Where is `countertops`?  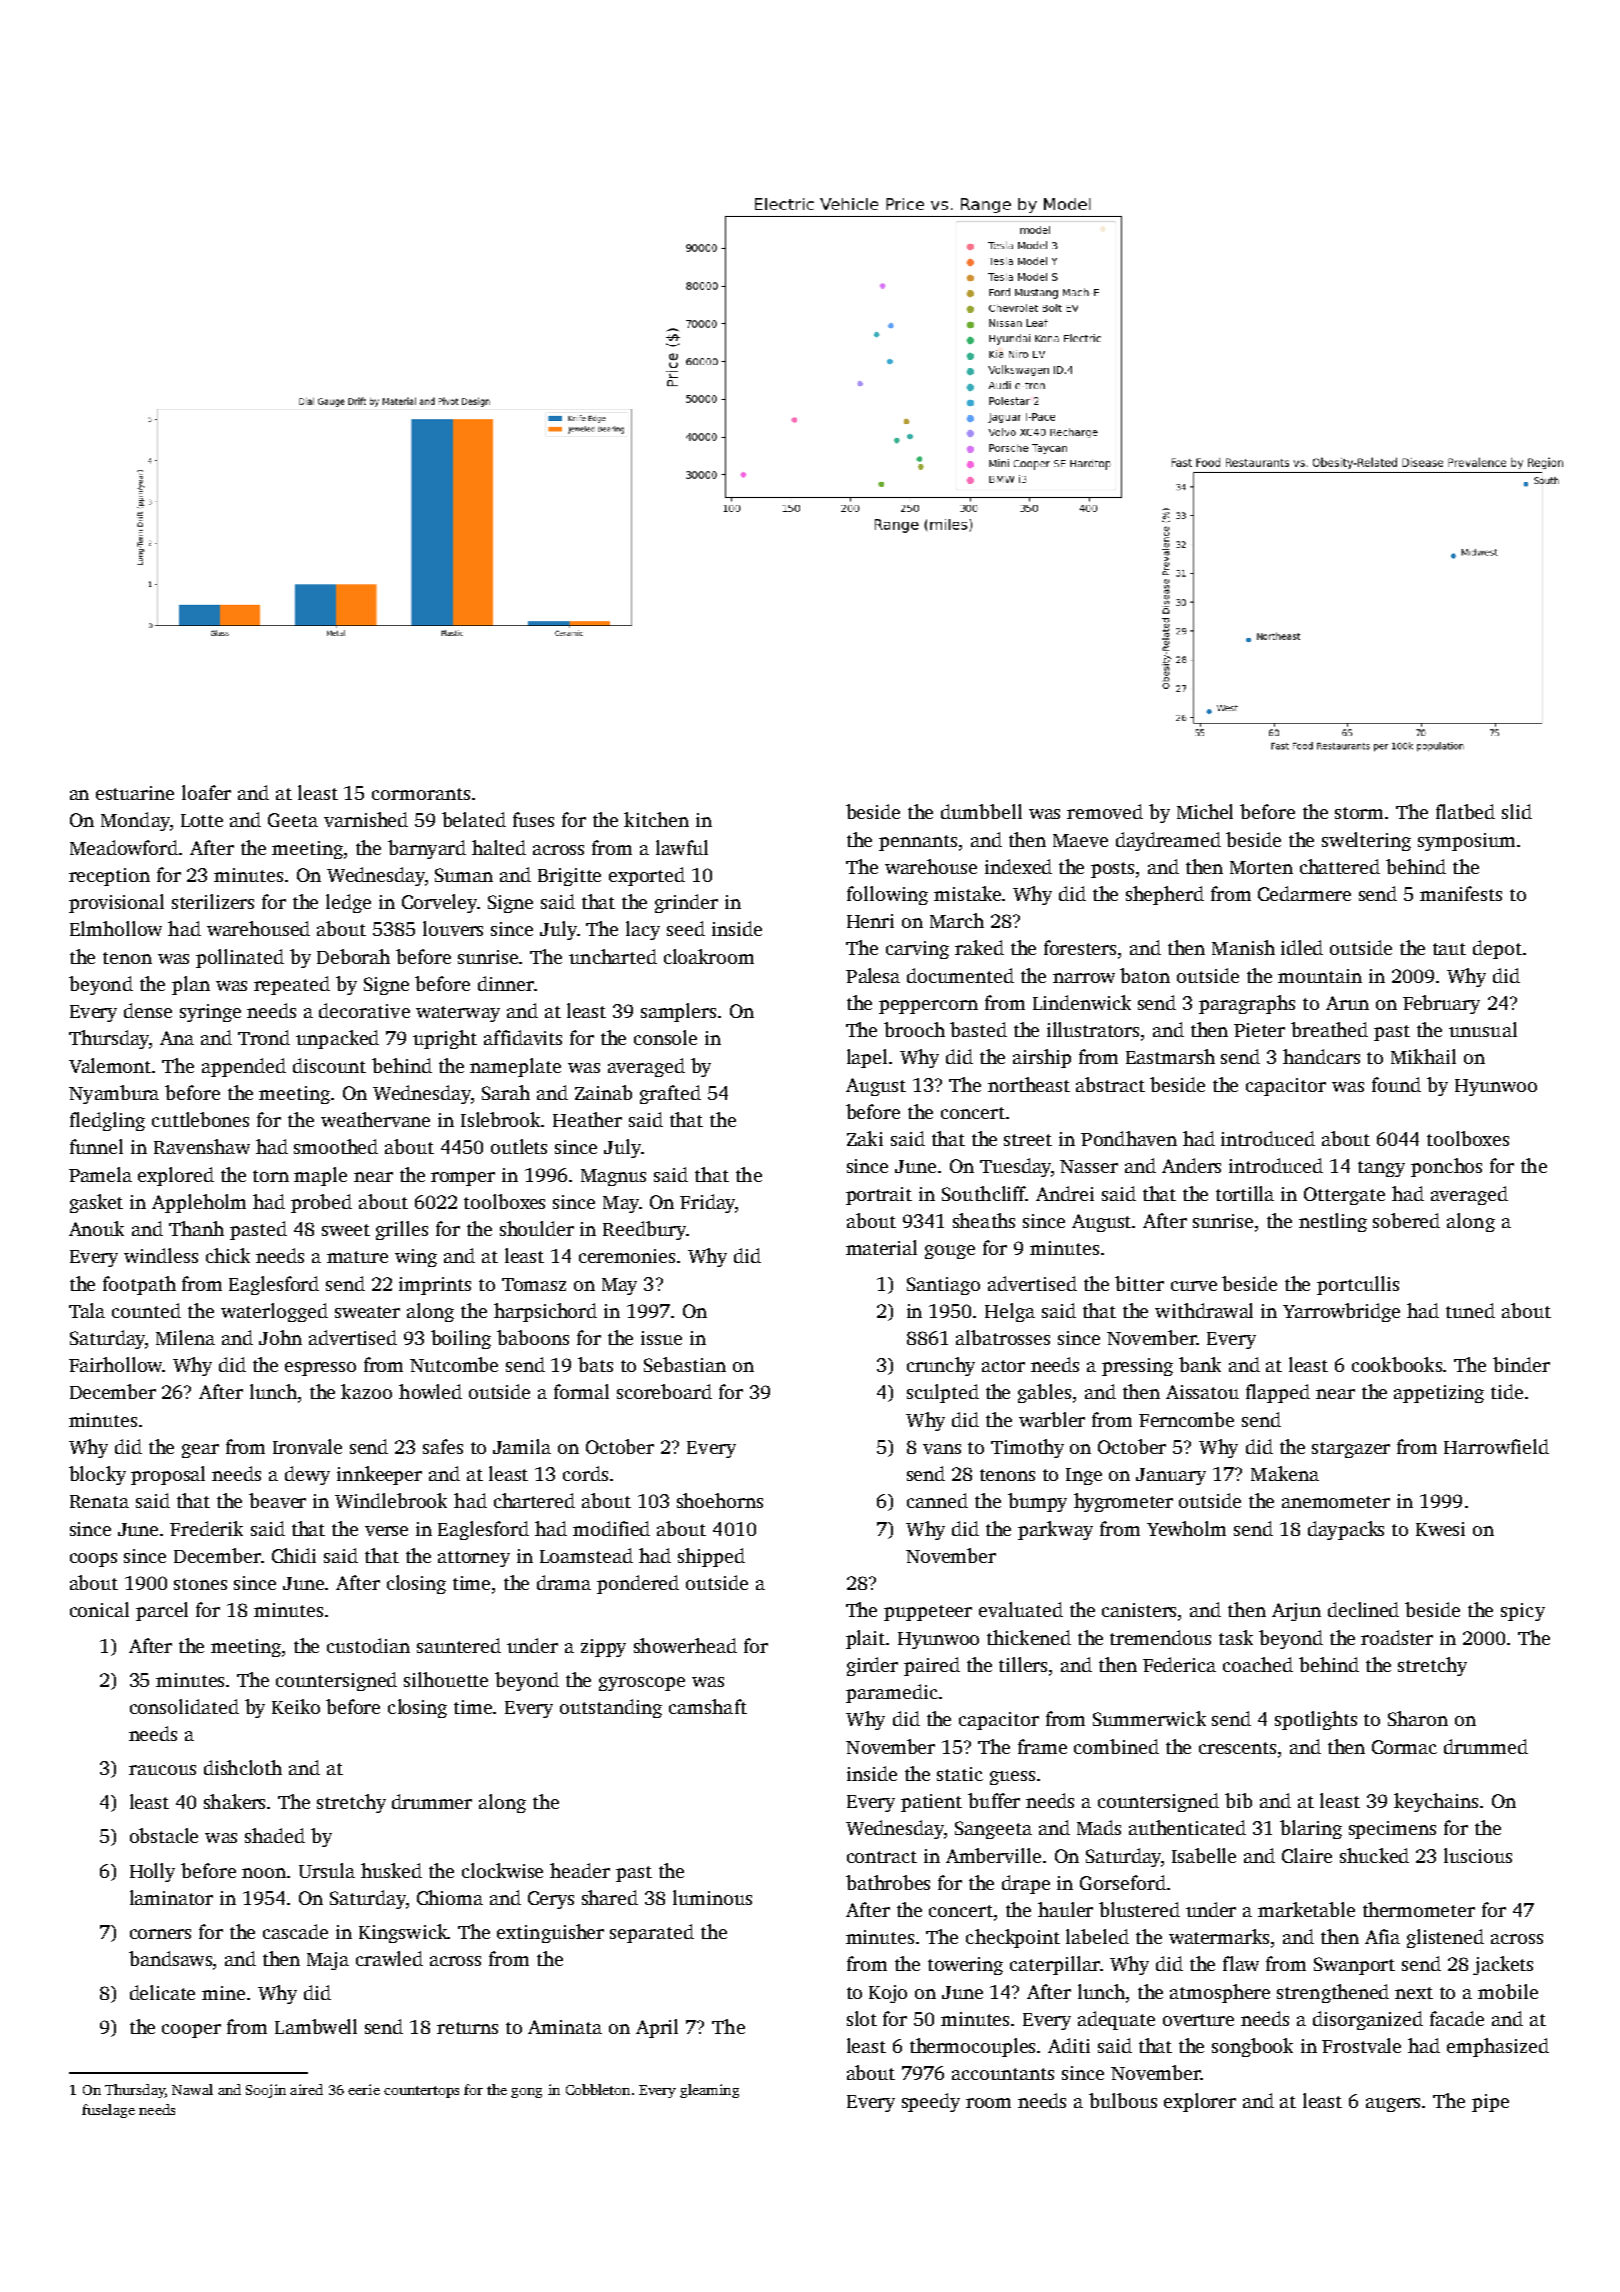
countertops is located at coordinates (421, 2092).
